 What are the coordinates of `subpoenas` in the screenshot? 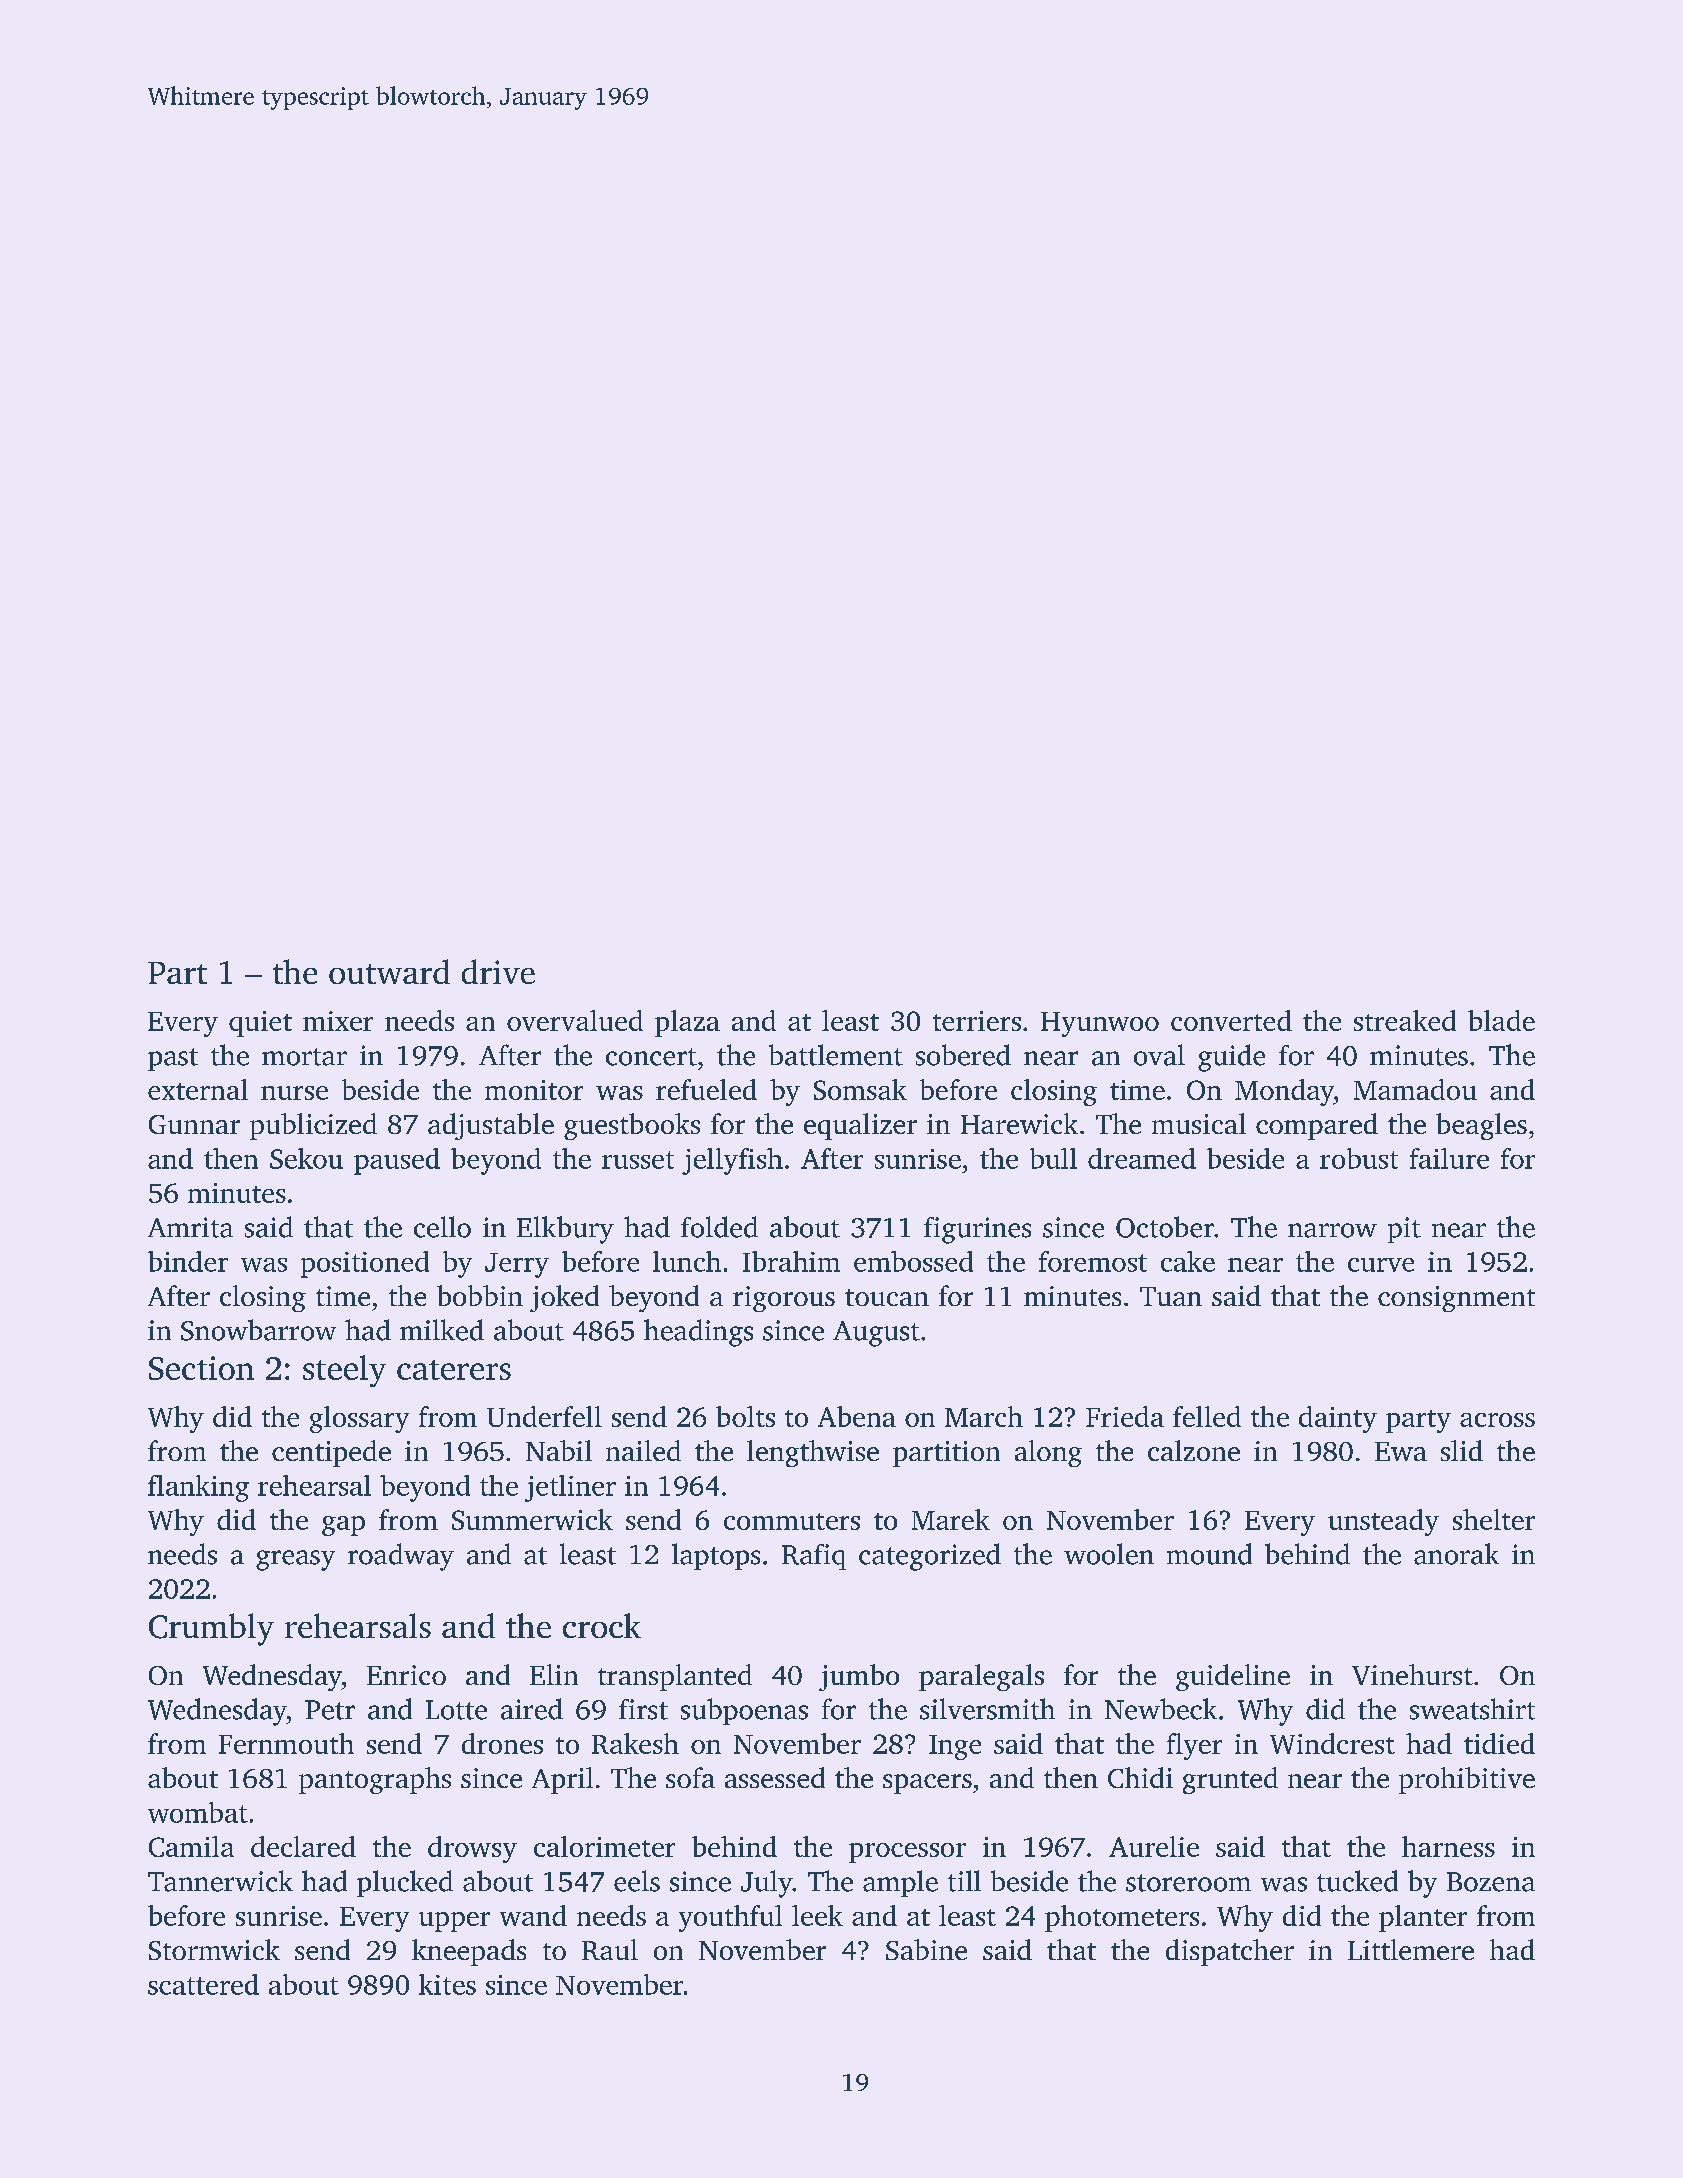 It's located at (744, 1711).
